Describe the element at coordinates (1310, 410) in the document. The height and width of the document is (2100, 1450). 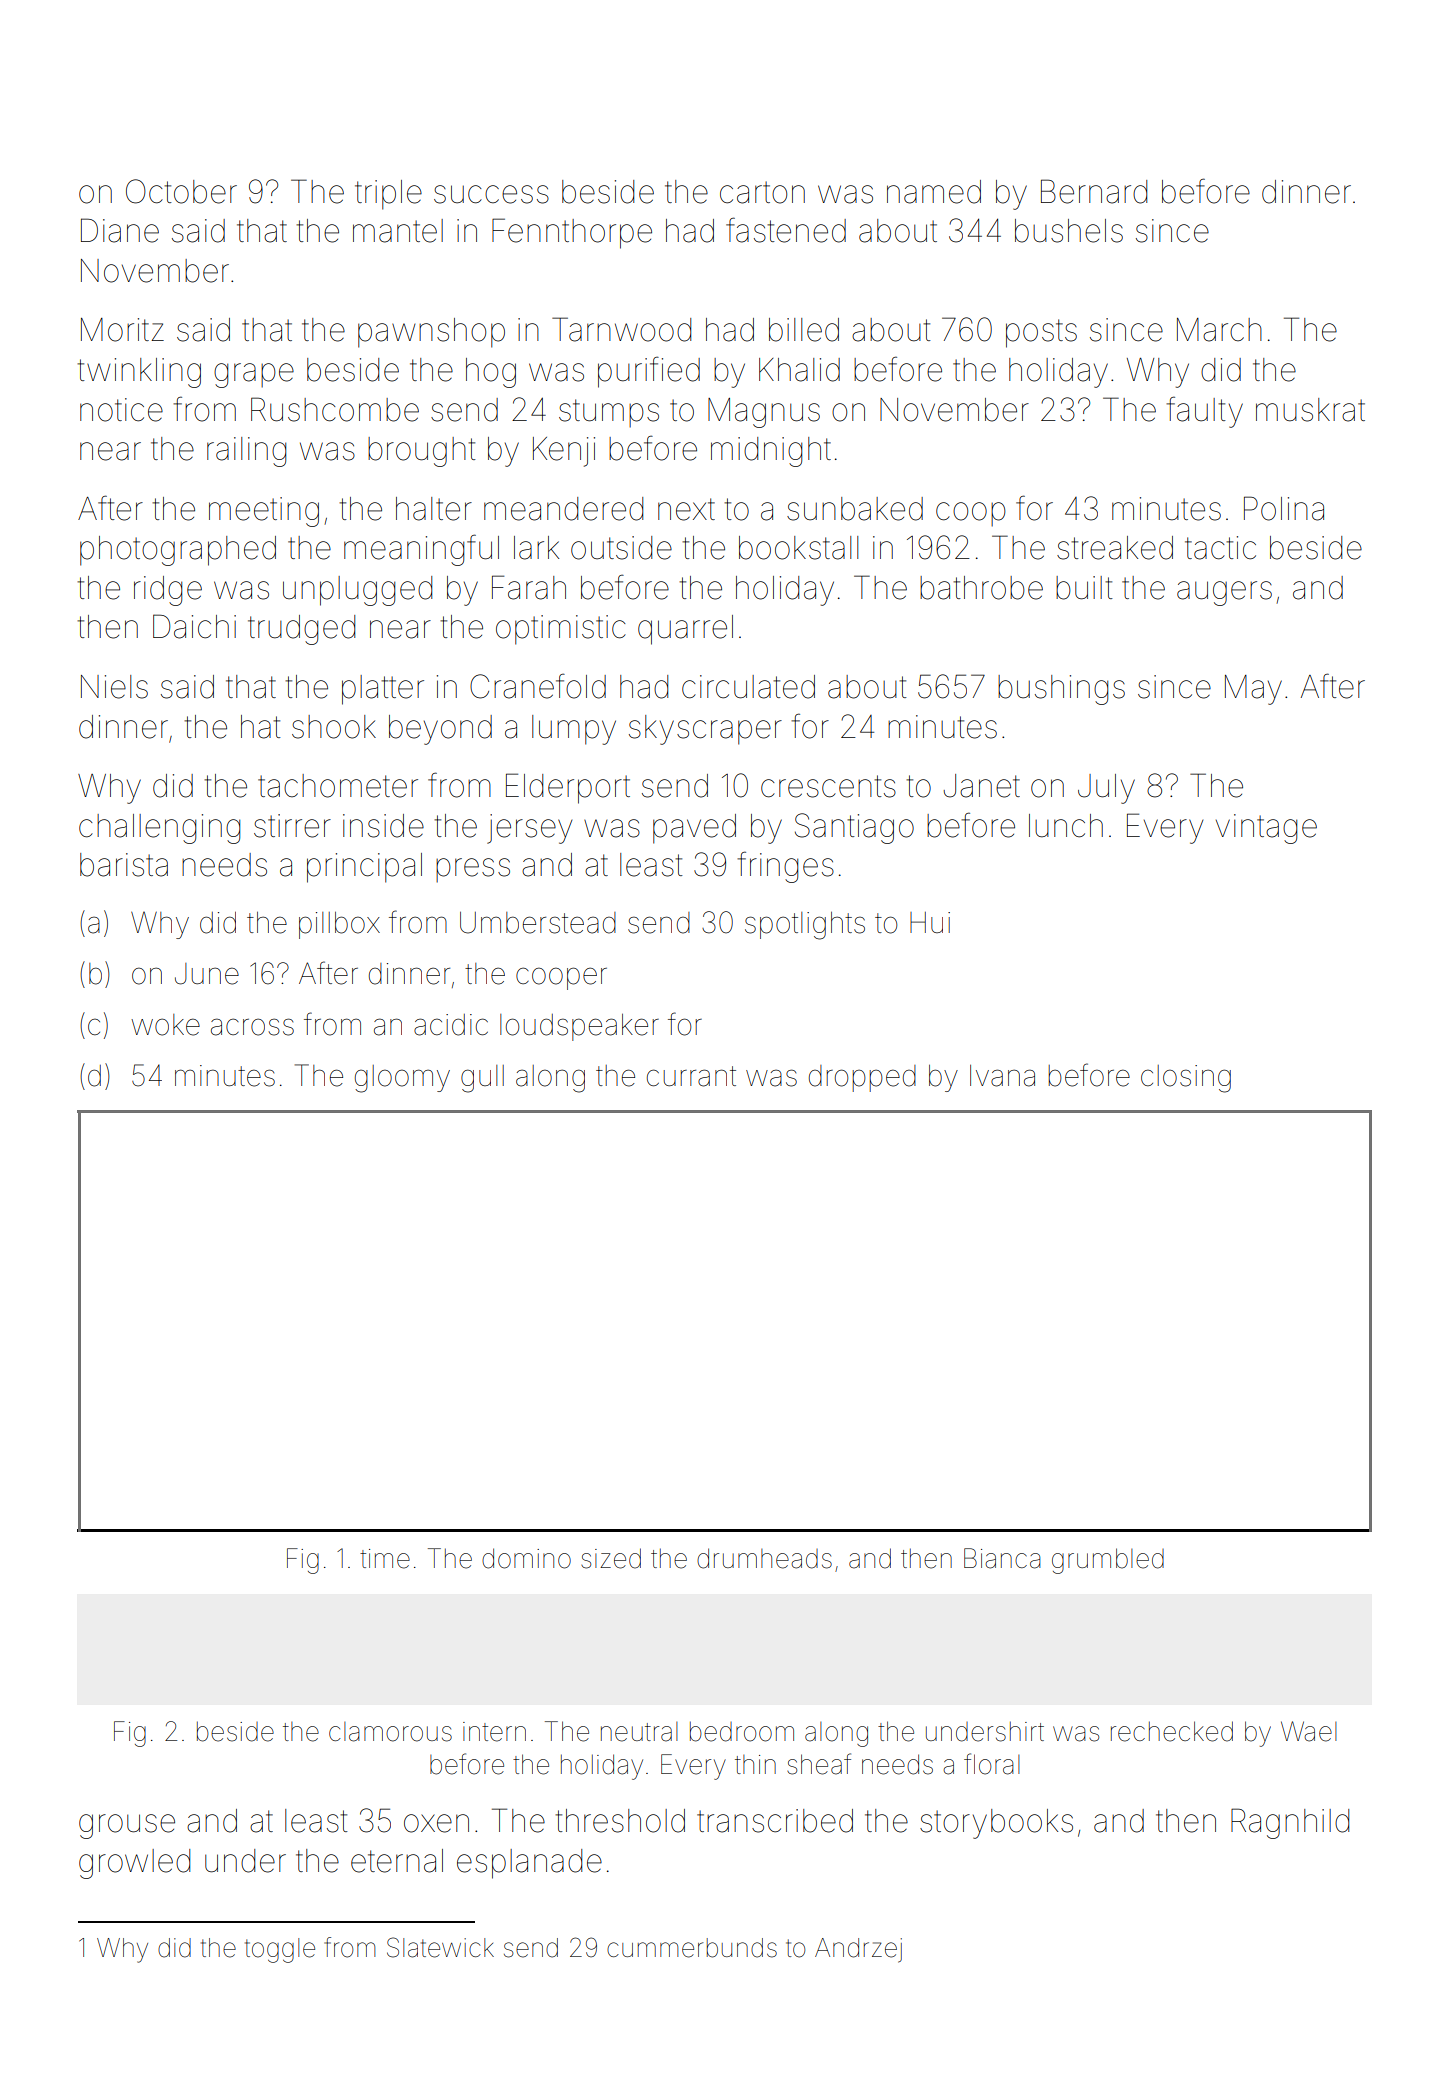
I see `muskrat` at that location.
